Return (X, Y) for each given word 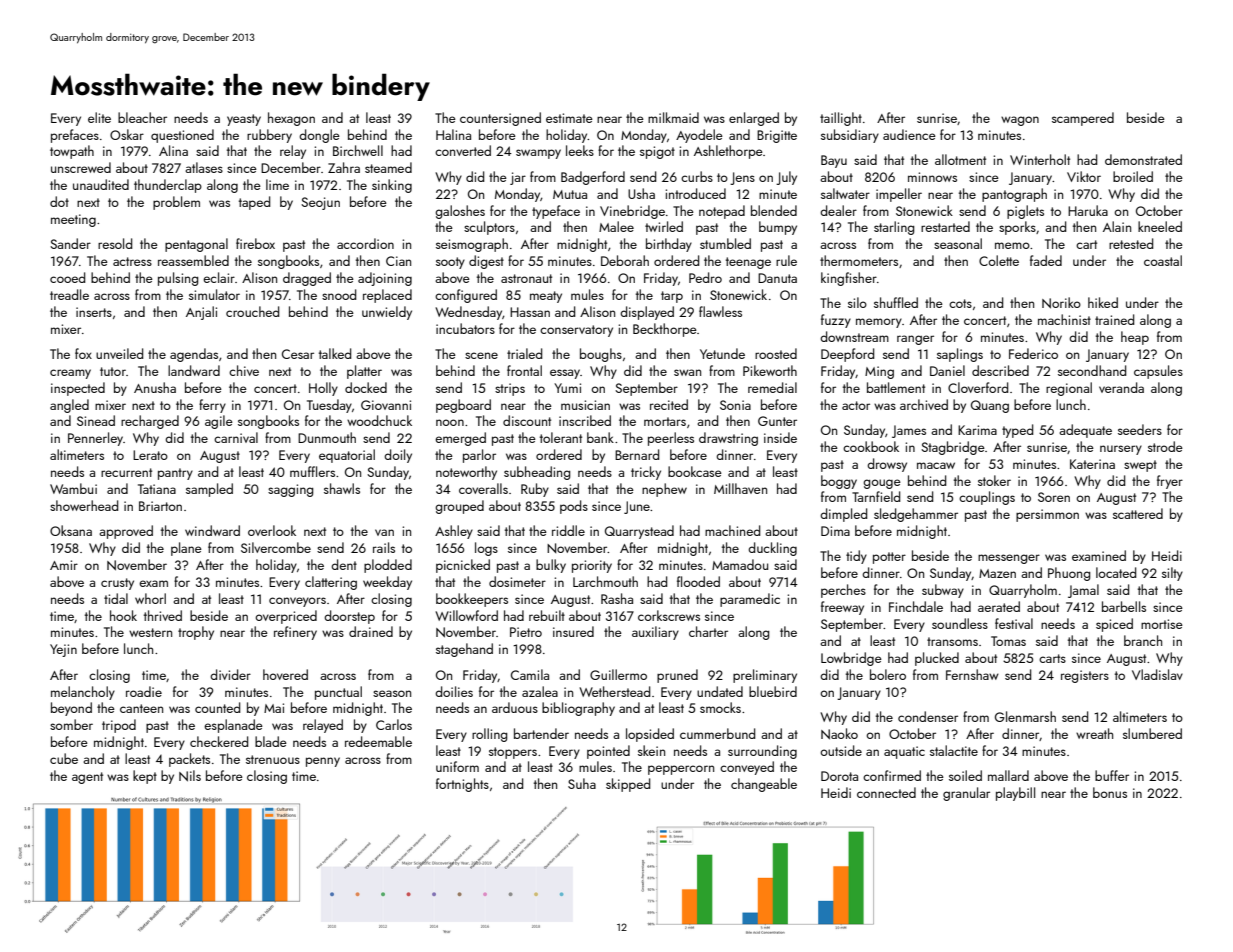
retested (1131, 243)
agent (87, 778)
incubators (465, 328)
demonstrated (1143, 159)
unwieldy (387, 313)
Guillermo (618, 674)
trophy (196, 633)
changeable (764, 785)
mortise (1162, 624)
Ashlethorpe (728, 152)
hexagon (291, 119)
